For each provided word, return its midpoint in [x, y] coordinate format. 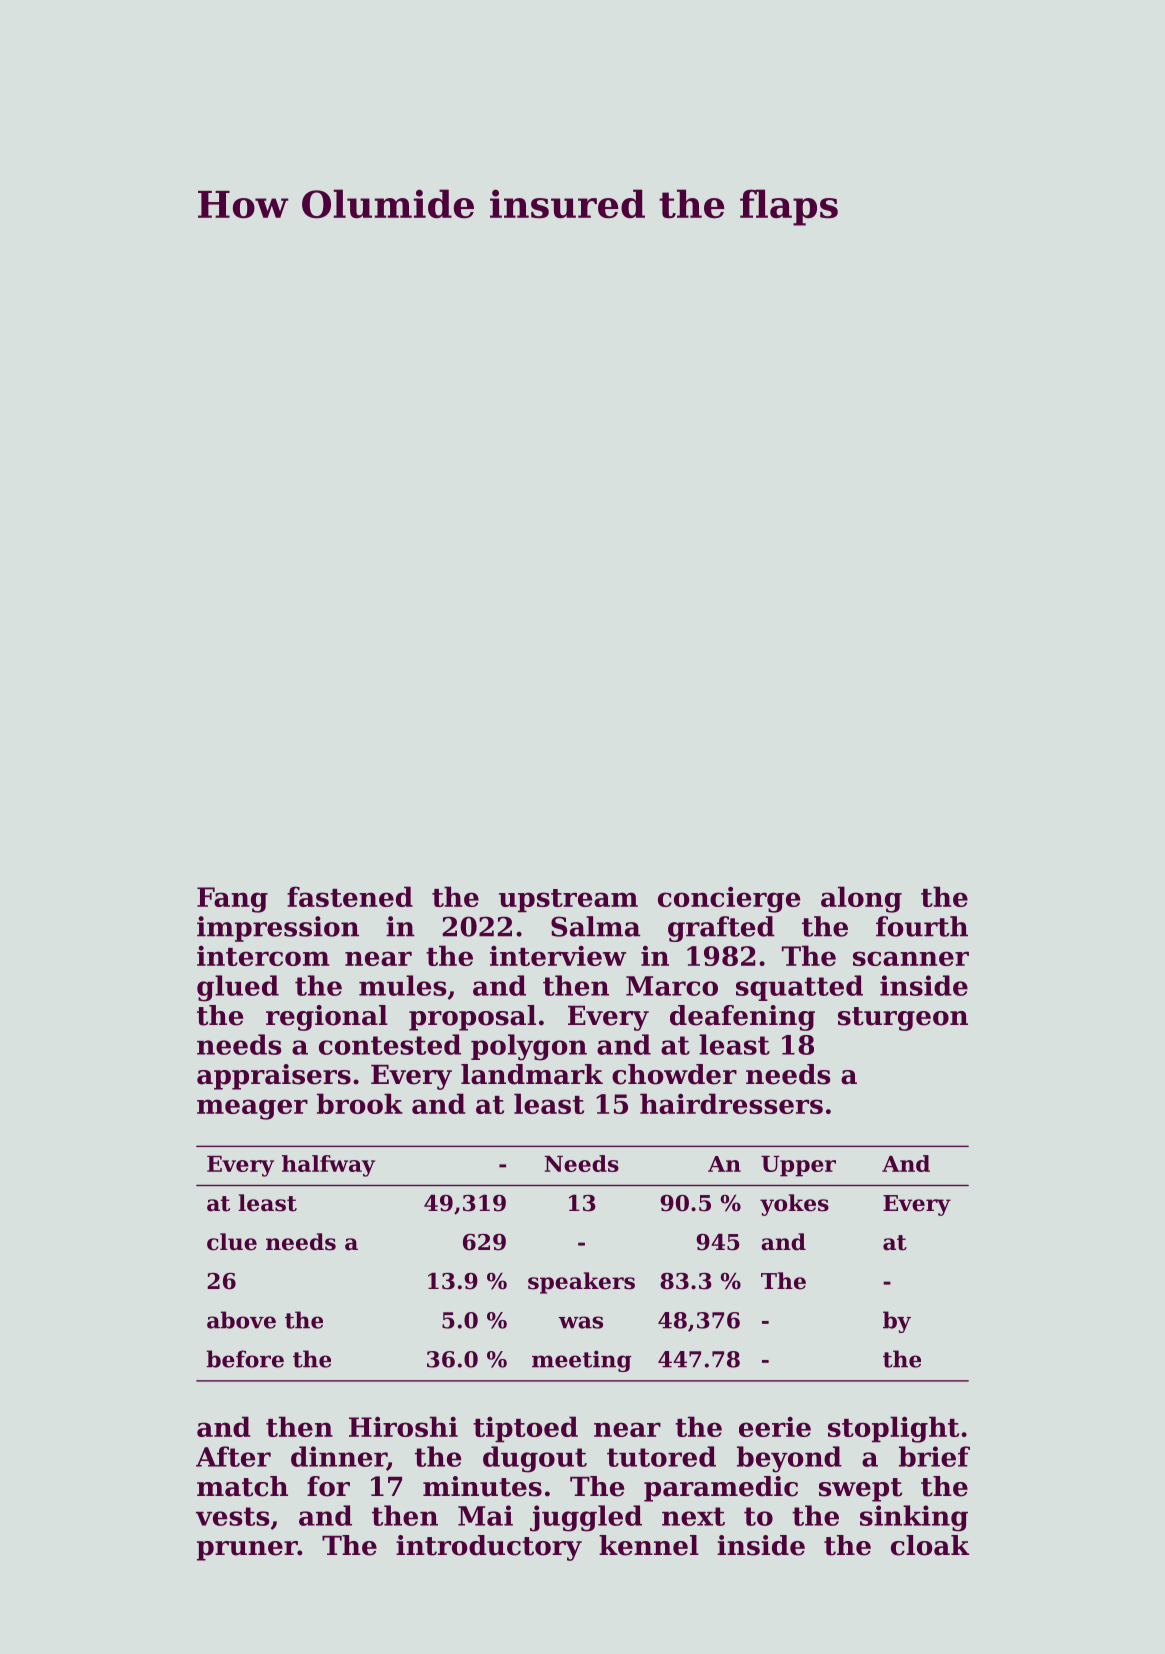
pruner [247, 1551]
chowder [674, 1074]
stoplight [893, 1429]
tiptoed [525, 1429]
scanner [911, 958]
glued [238, 988]
